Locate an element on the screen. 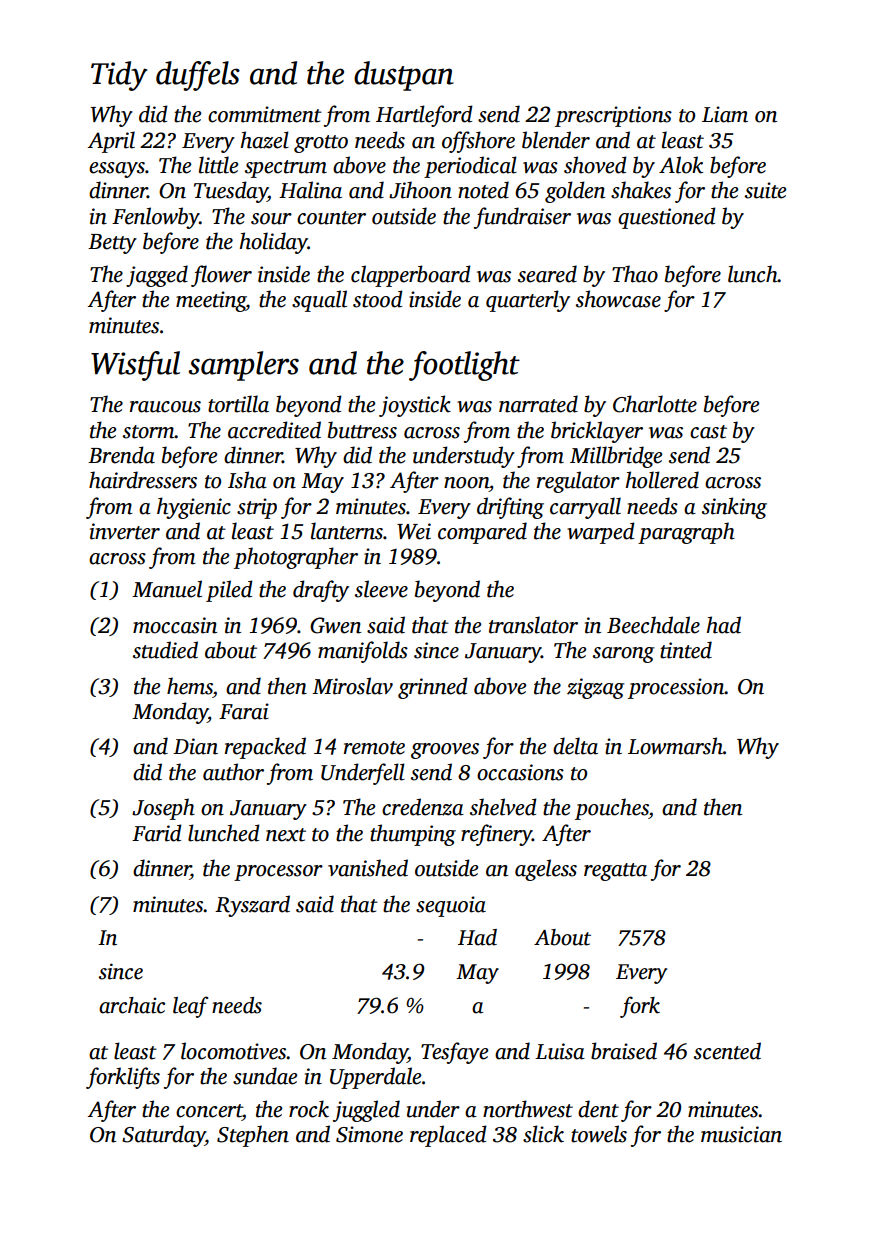 Image resolution: width=881 pixels, height=1250 pixels. inverter is located at coordinates (125, 531).
